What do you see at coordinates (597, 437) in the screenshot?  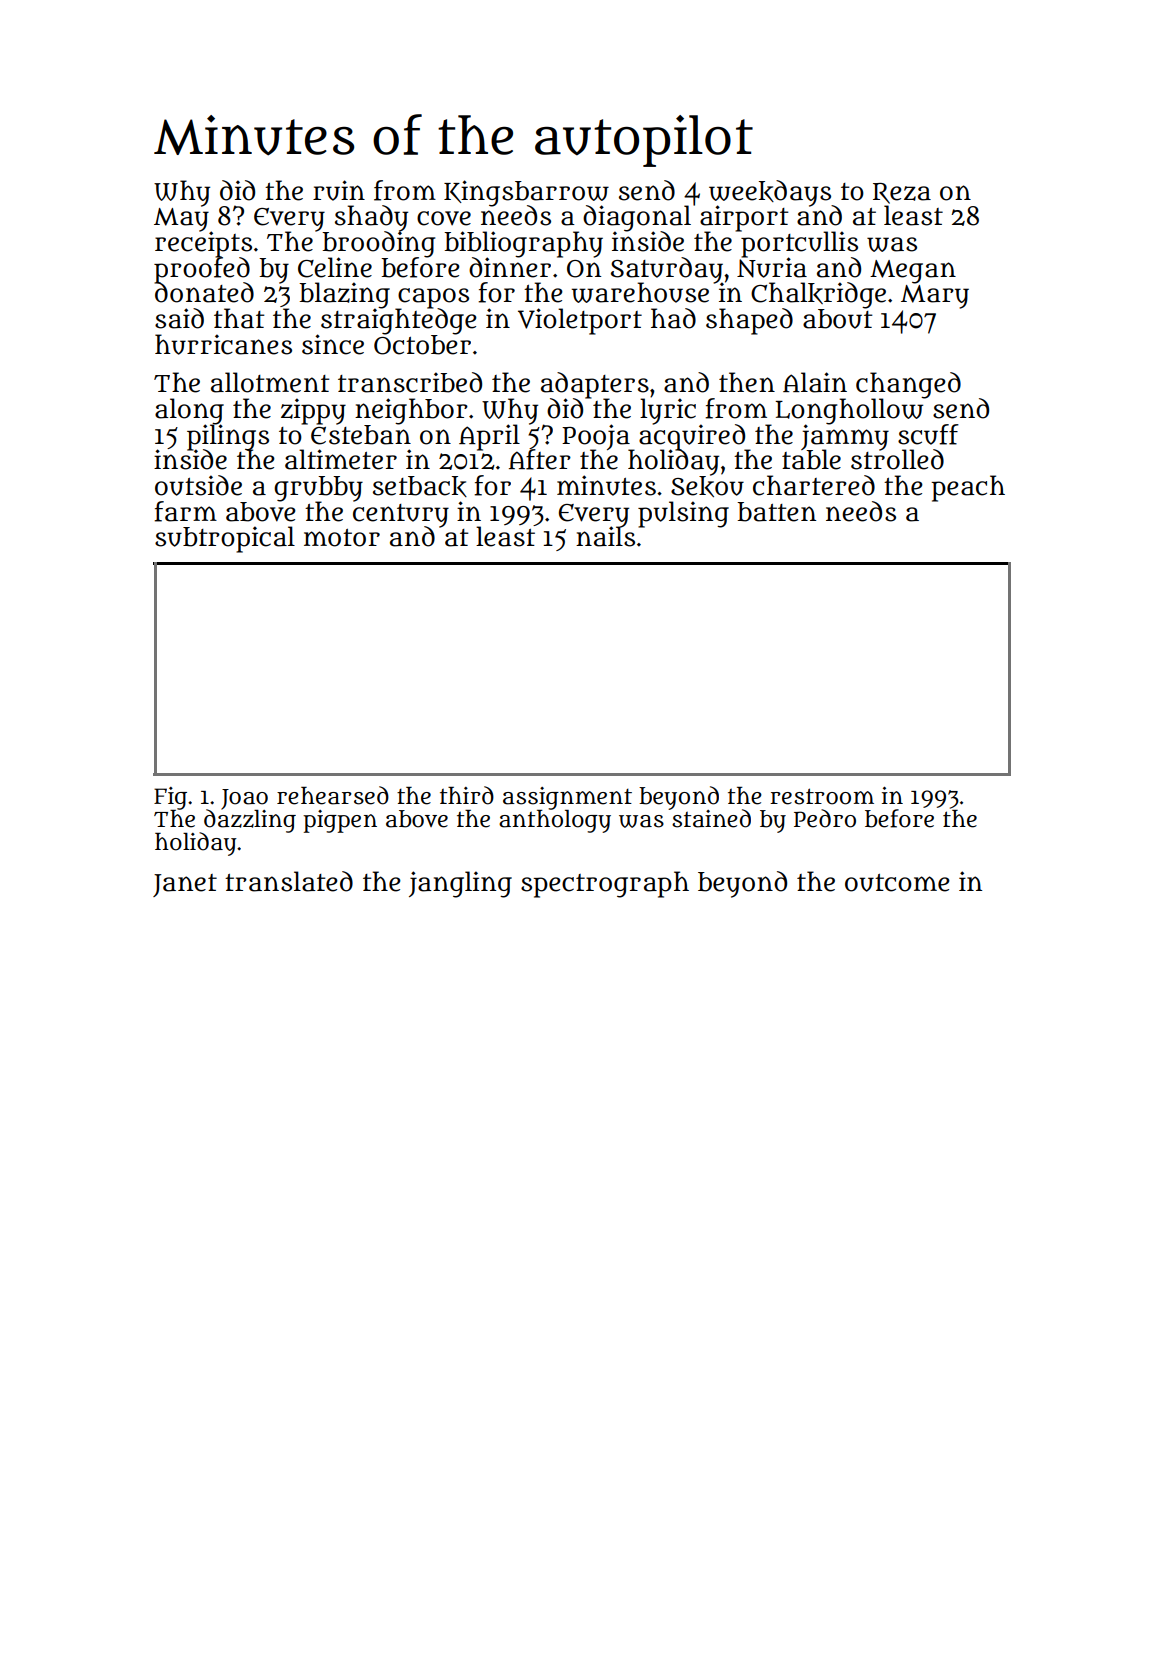 I see `Pooja` at bounding box center [597, 437].
